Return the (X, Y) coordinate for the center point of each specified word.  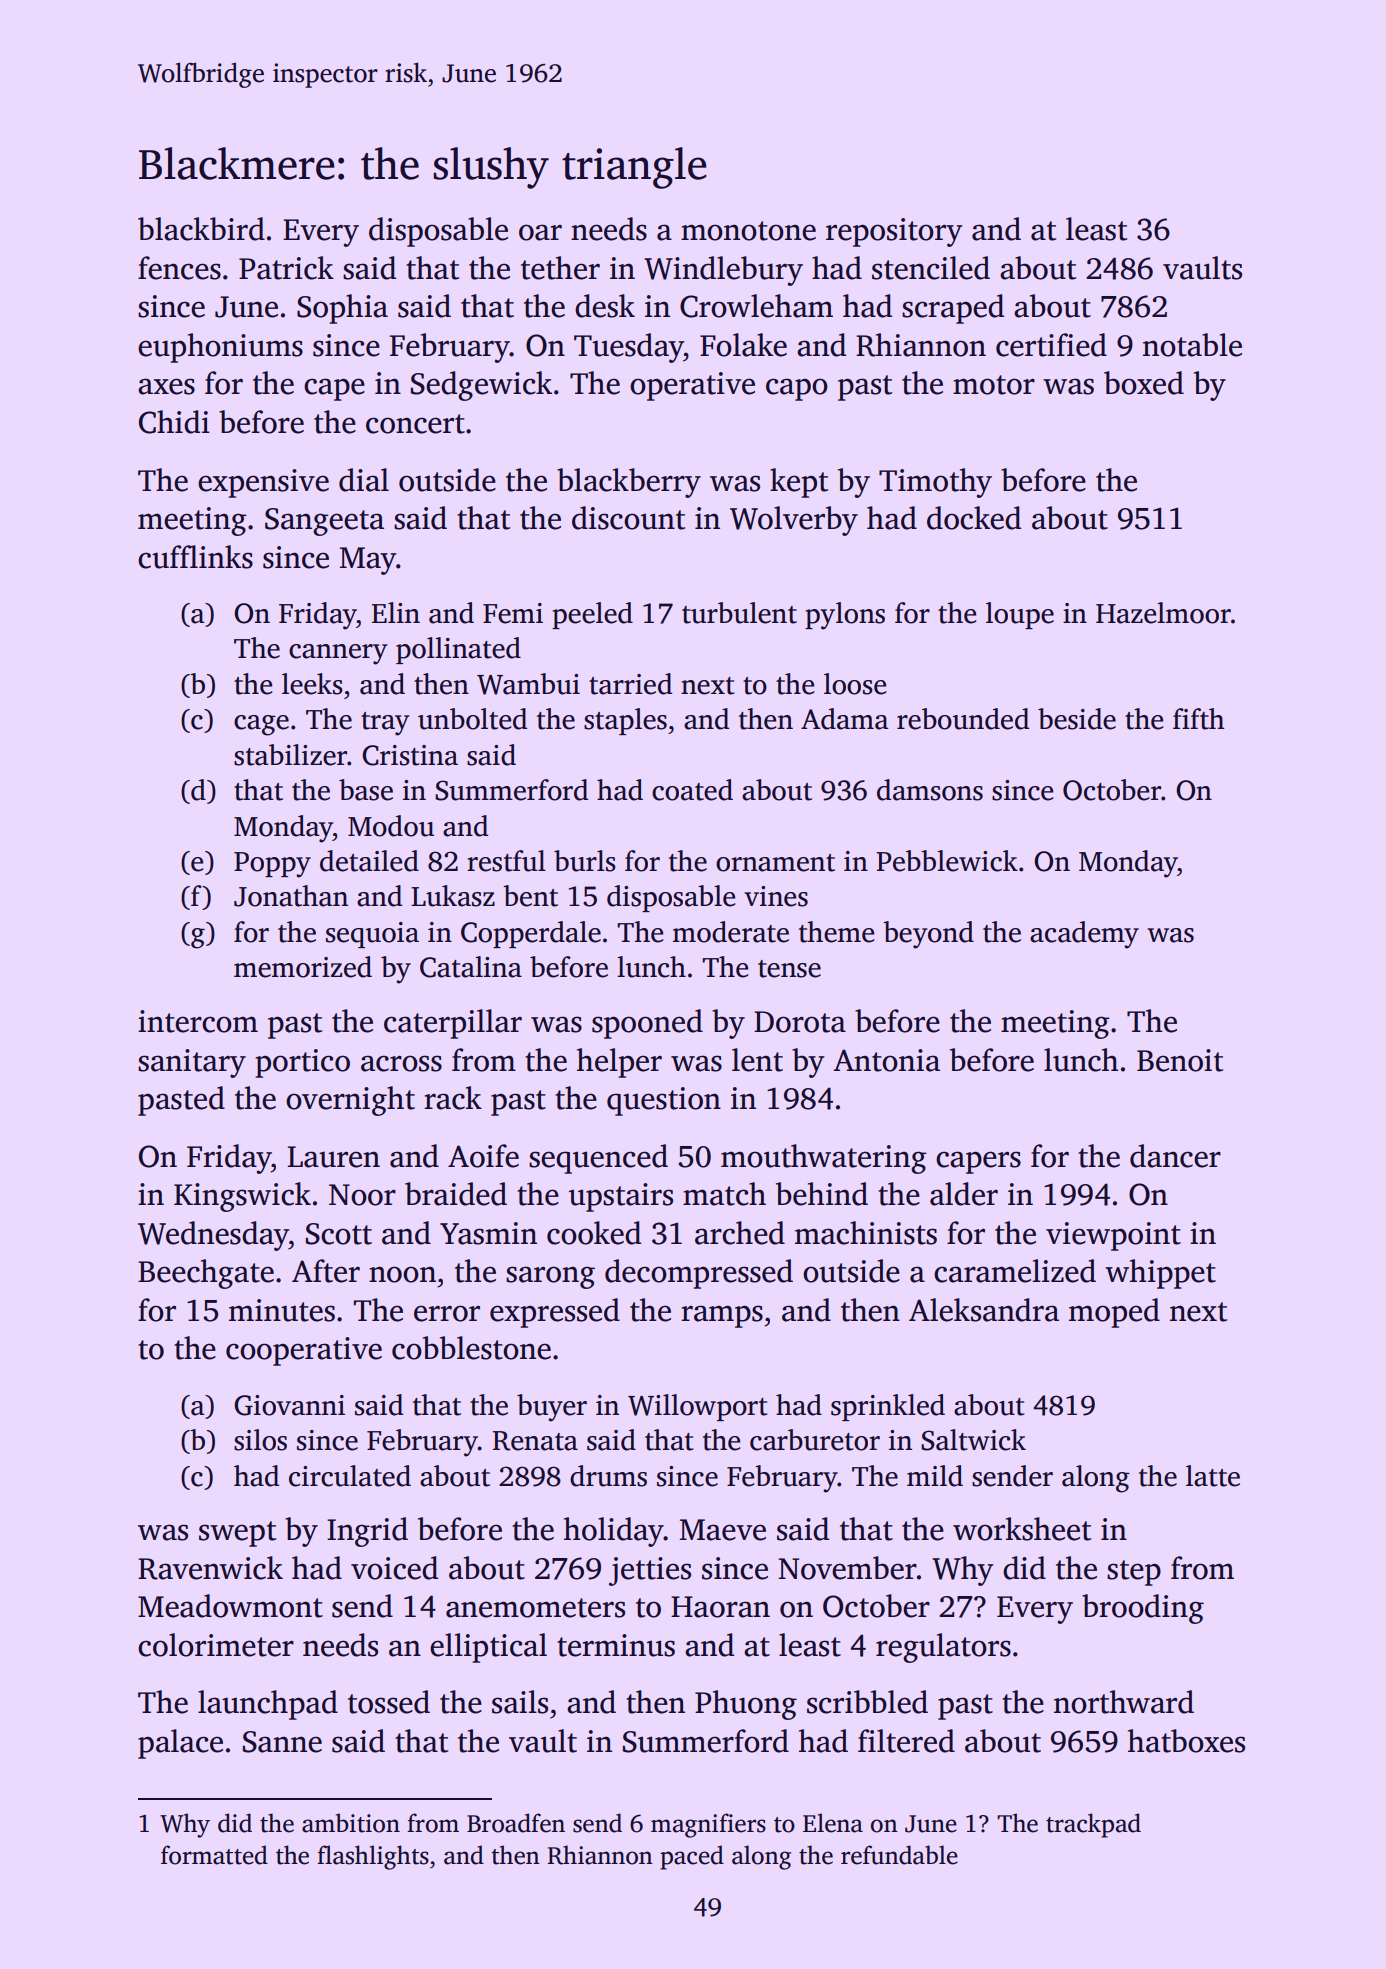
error (447, 1313)
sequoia (372, 935)
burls (585, 861)
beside (1077, 719)
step (1134, 1573)
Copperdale (531, 934)
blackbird (201, 229)
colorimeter (216, 1645)
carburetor (815, 1440)
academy (1084, 935)
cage (261, 725)
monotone (748, 231)
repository (894, 232)
